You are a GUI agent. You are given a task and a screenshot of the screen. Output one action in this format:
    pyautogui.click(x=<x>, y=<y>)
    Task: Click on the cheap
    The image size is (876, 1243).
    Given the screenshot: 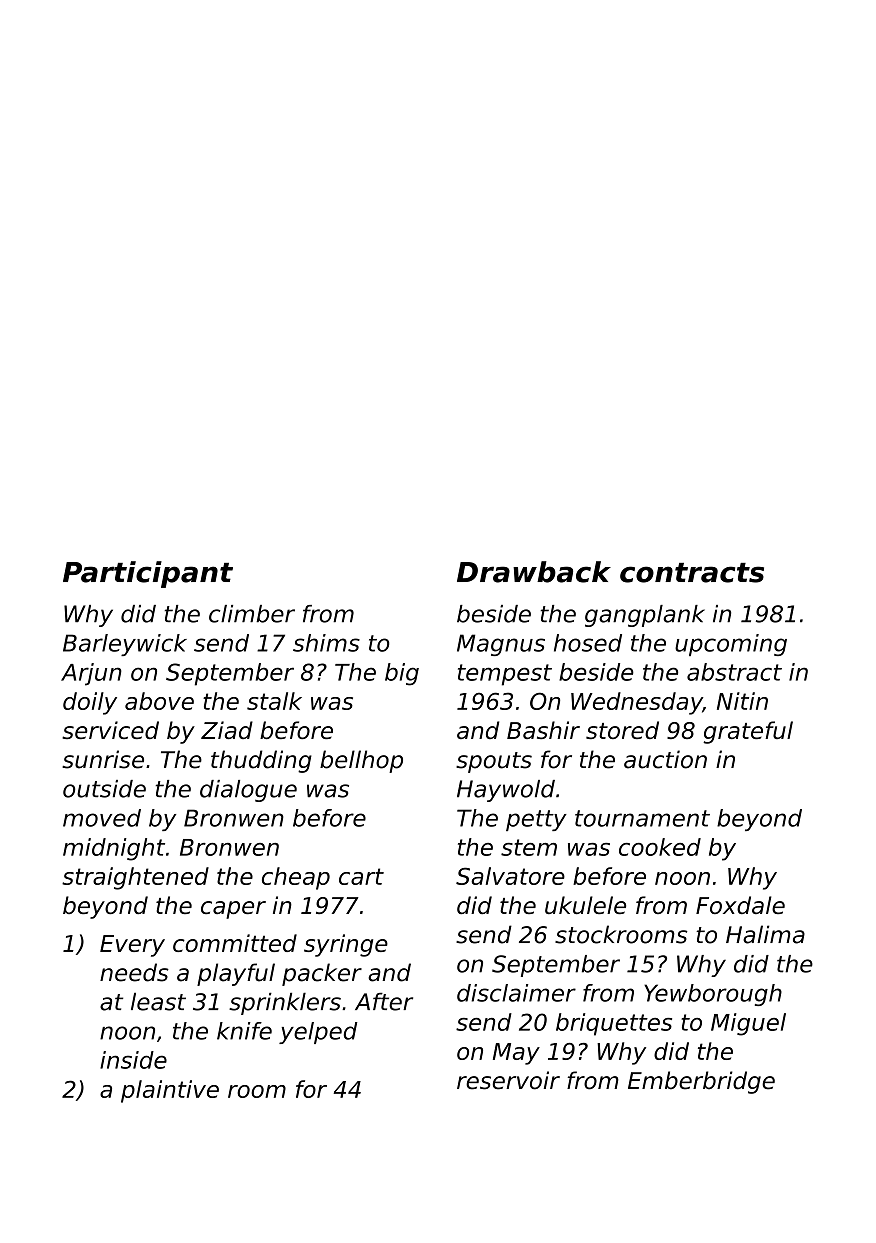 What is the action you would take?
    pyautogui.click(x=296, y=878)
